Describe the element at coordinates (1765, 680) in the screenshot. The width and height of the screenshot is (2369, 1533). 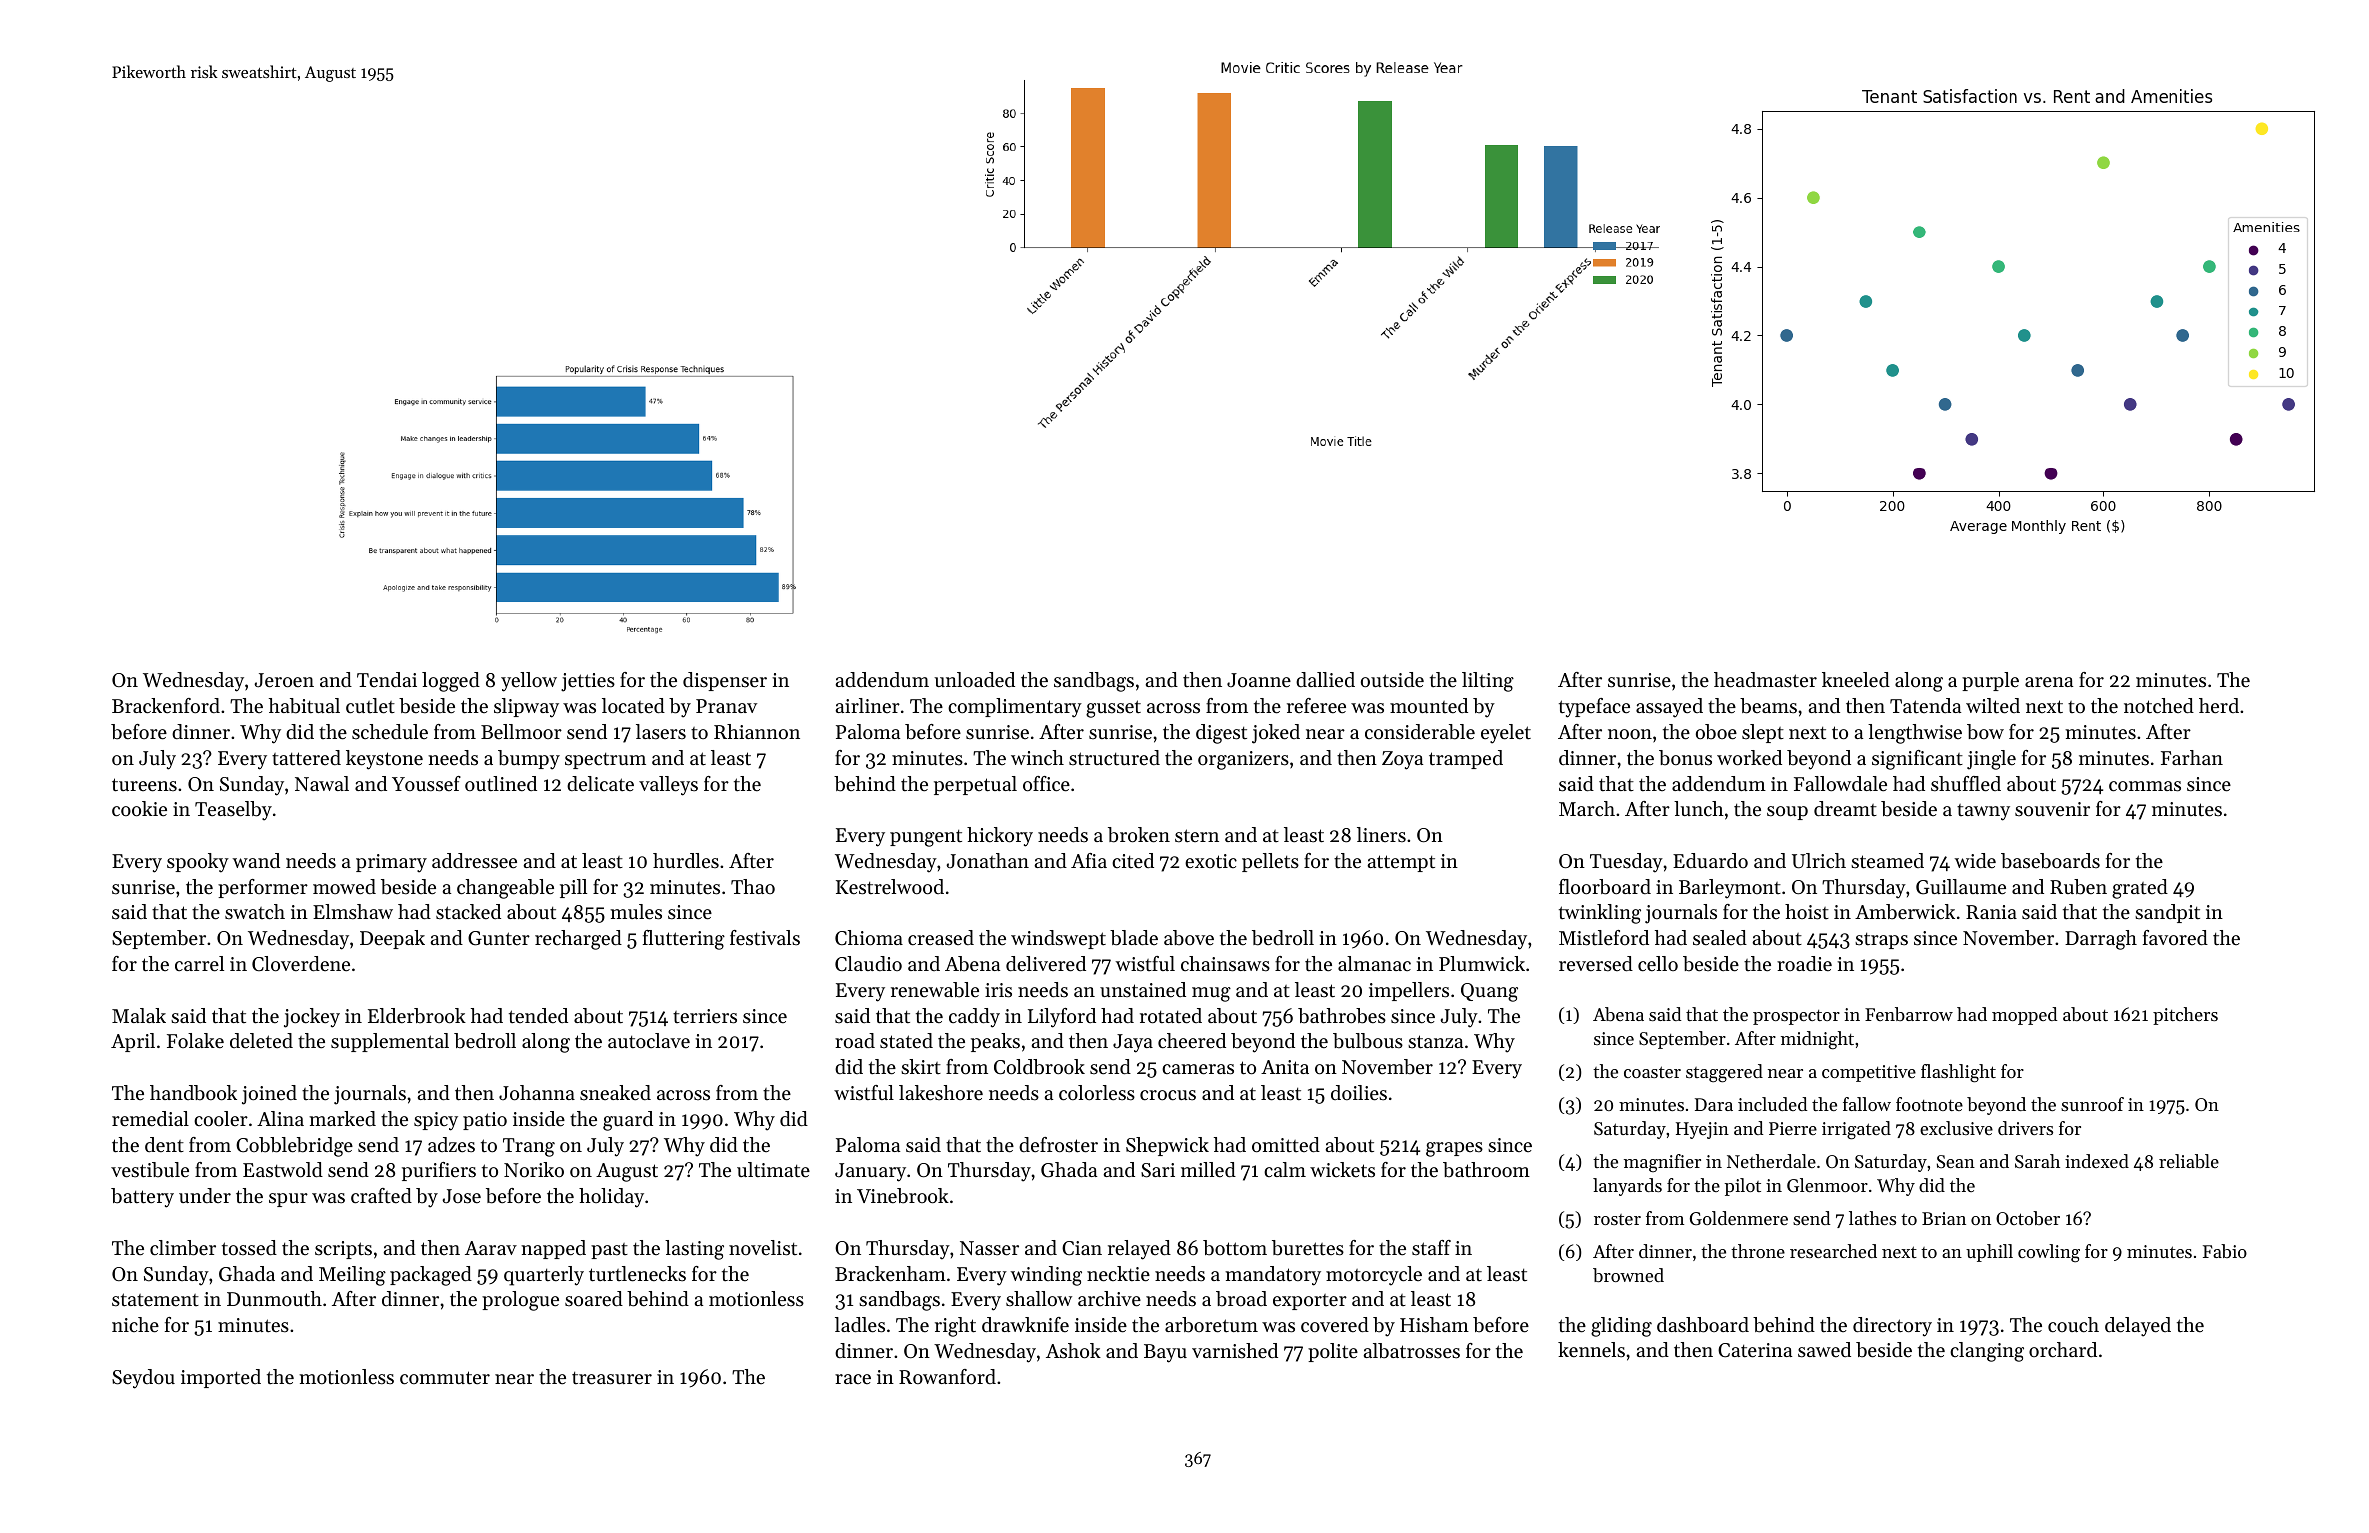
I see `headmaster` at that location.
